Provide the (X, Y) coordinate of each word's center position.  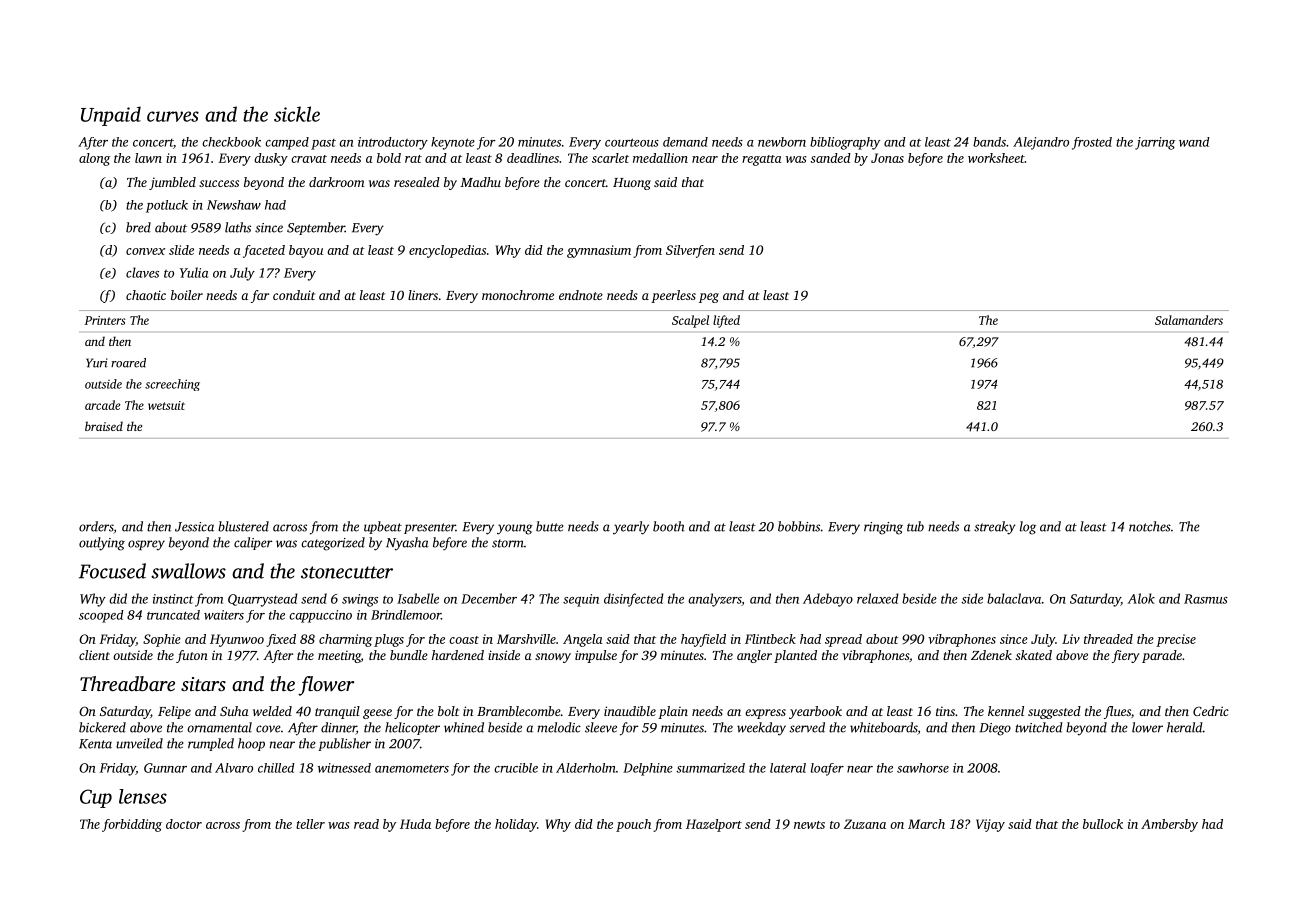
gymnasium (599, 251)
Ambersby (1169, 825)
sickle (297, 114)
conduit (294, 295)
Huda (415, 824)
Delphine (648, 769)
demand (685, 142)
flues (1117, 712)
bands (989, 142)
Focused (112, 571)
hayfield (703, 640)
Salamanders (1189, 320)
